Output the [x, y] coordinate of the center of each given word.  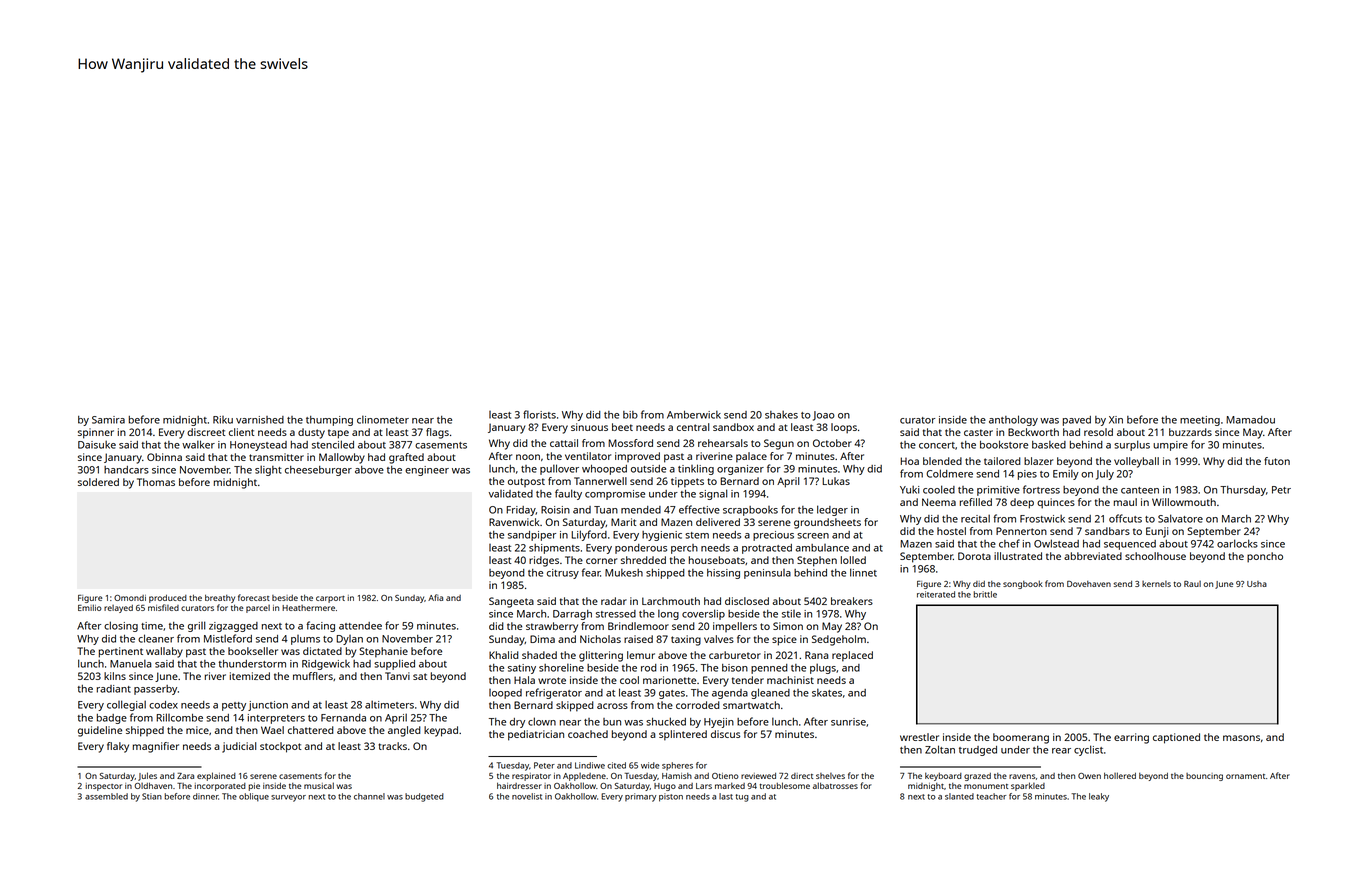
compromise [615, 495]
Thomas [156, 482]
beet [622, 427]
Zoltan [940, 749]
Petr [1281, 490]
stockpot [280, 747]
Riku [223, 420]
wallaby [164, 652]
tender [748, 680]
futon [1277, 461]
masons [1241, 738]
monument [986, 786]
